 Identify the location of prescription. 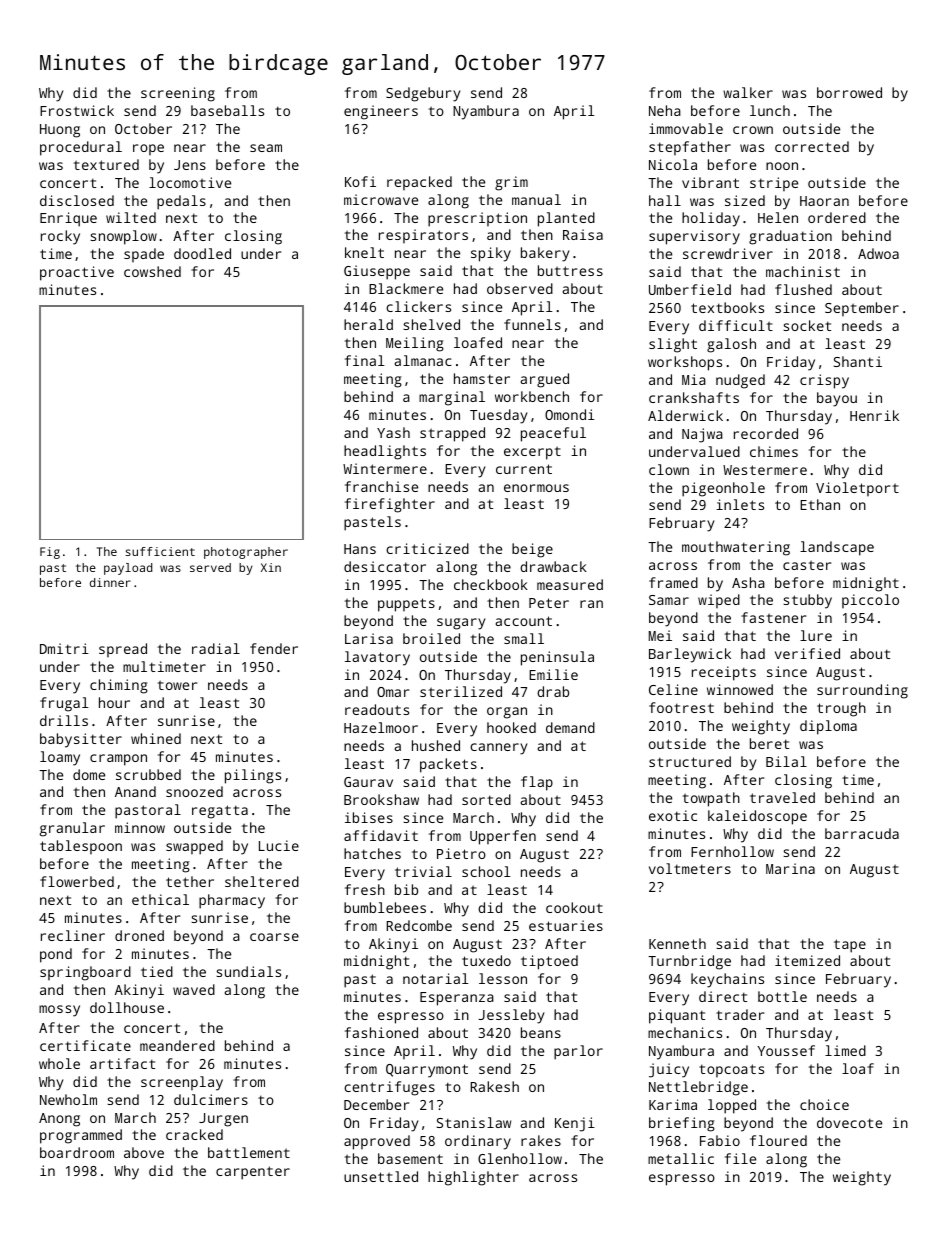
(477, 219).
